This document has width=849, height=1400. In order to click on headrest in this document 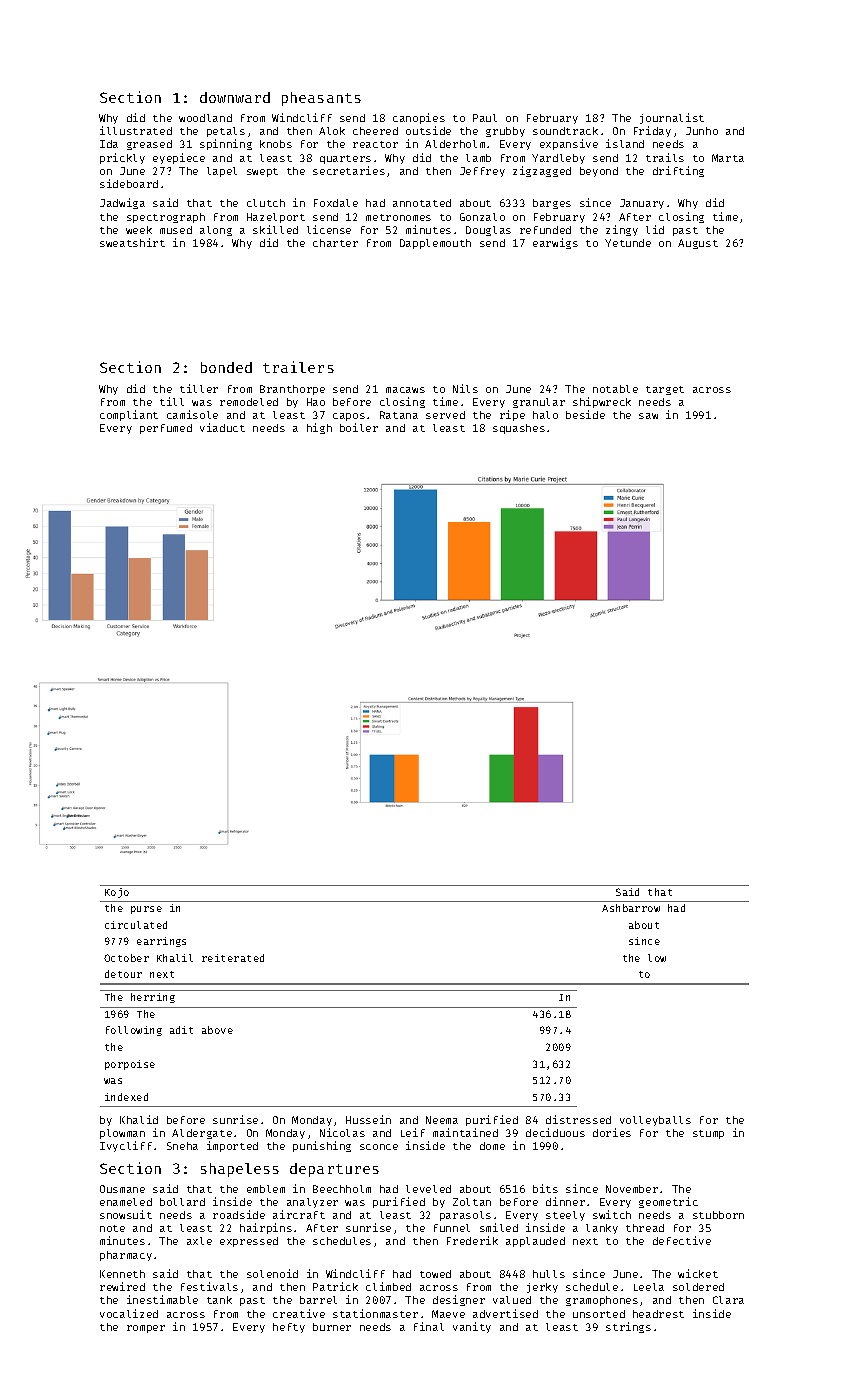, I will do `click(658, 1314)`.
